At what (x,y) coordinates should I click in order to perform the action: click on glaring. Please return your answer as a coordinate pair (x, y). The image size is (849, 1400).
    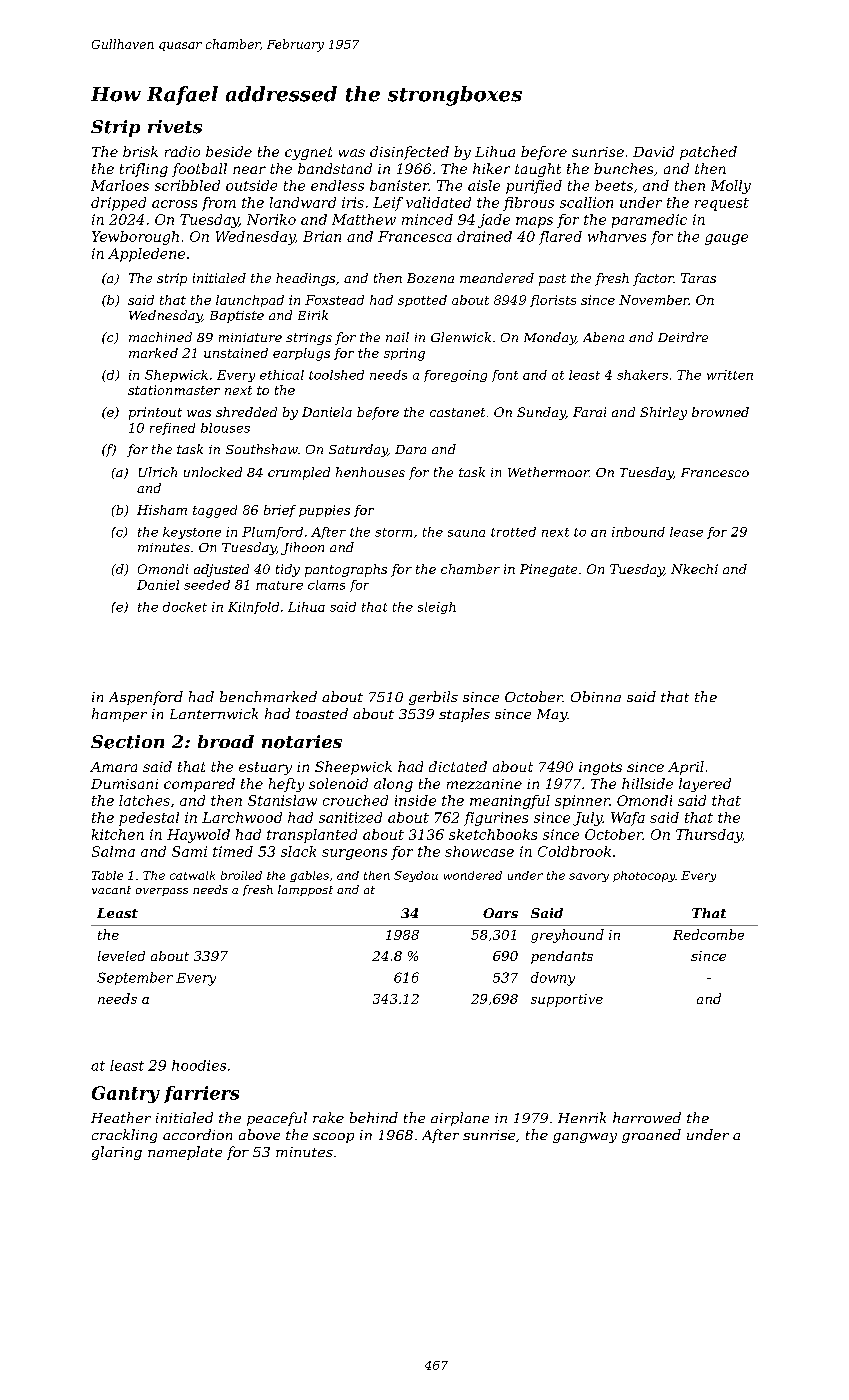
    Looking at the image, I should click on (117, 1153).
